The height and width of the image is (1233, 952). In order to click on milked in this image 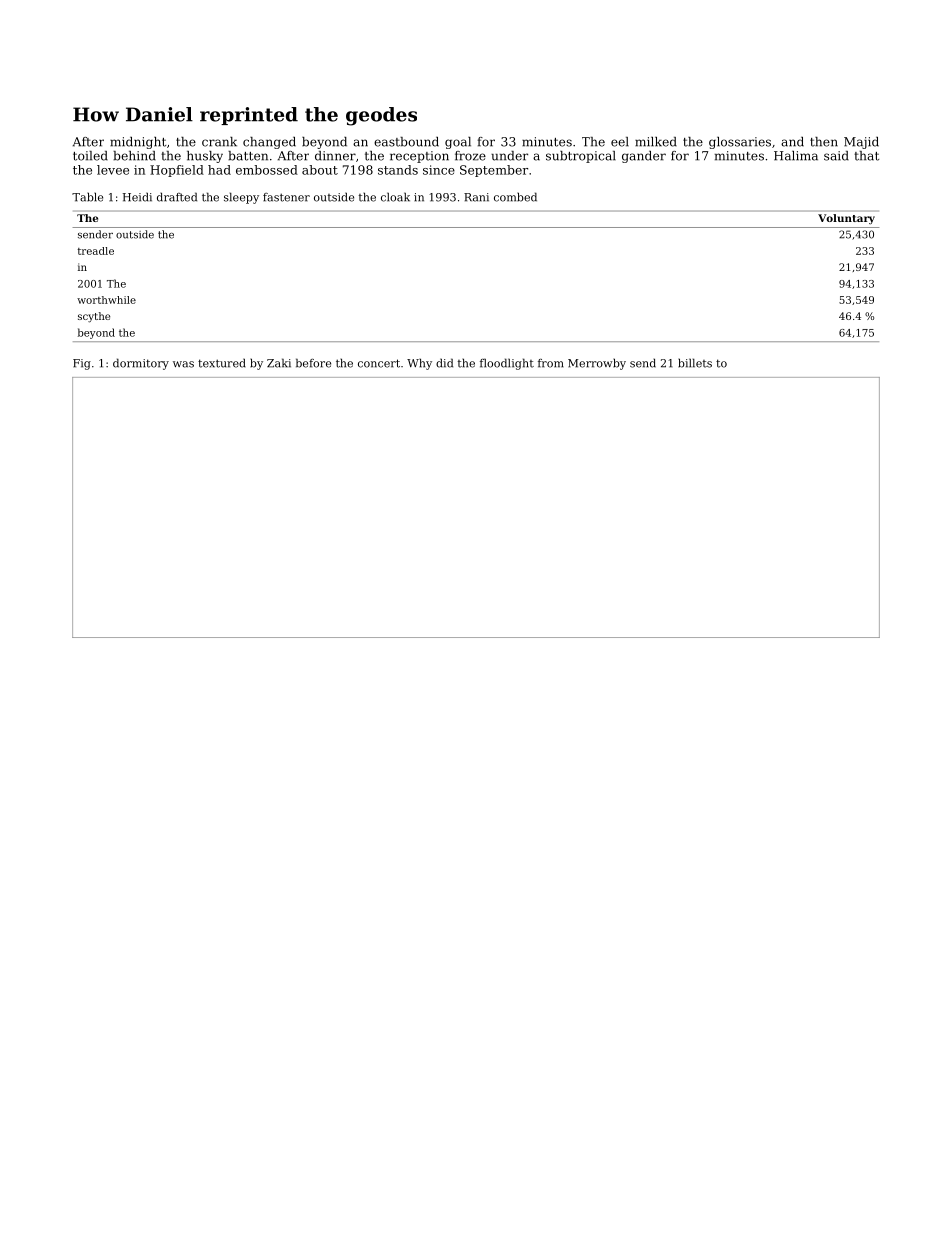, I will do `click(656, 142)`.
